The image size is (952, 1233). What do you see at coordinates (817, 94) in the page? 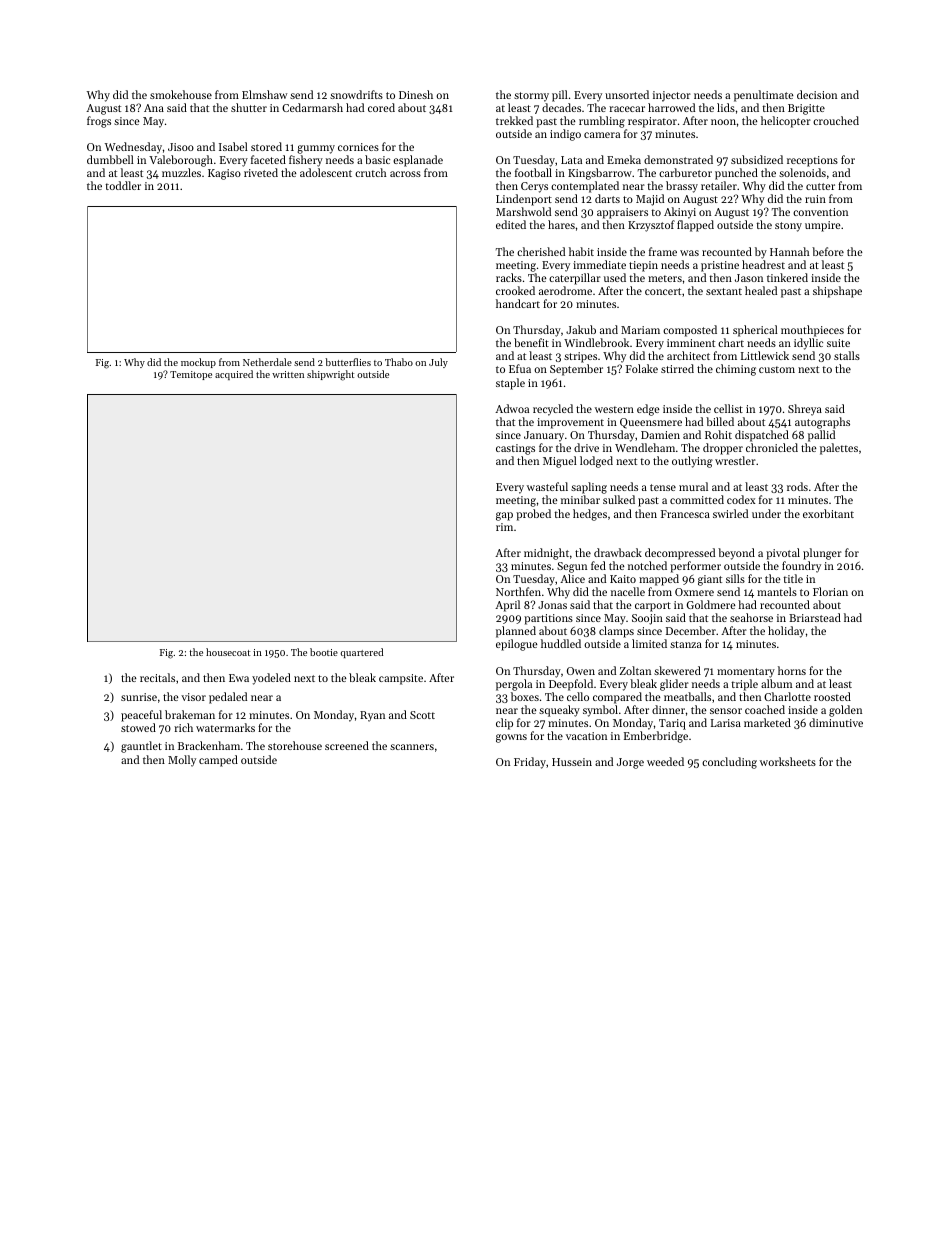
I see `decision` at bounding box center [817, 94].
